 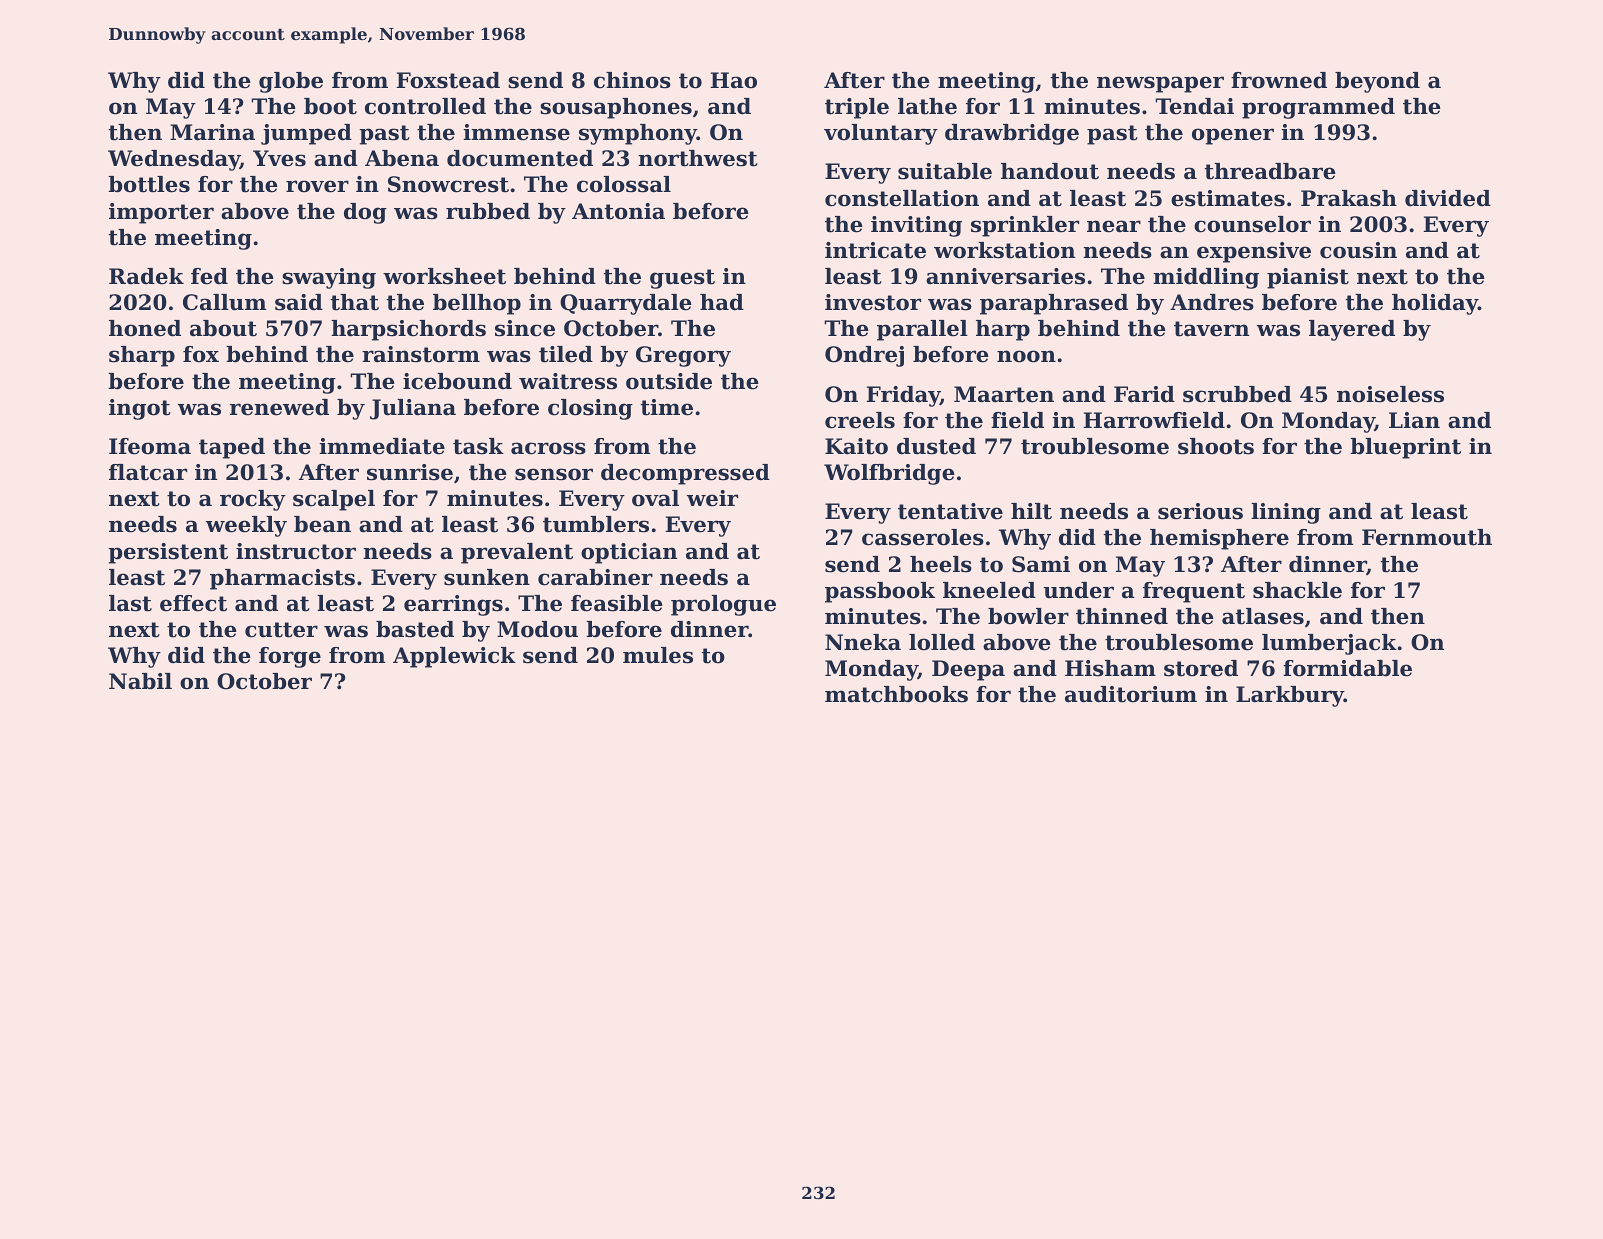 I want to click on Quarrydale, so click(x=626, y=304).
